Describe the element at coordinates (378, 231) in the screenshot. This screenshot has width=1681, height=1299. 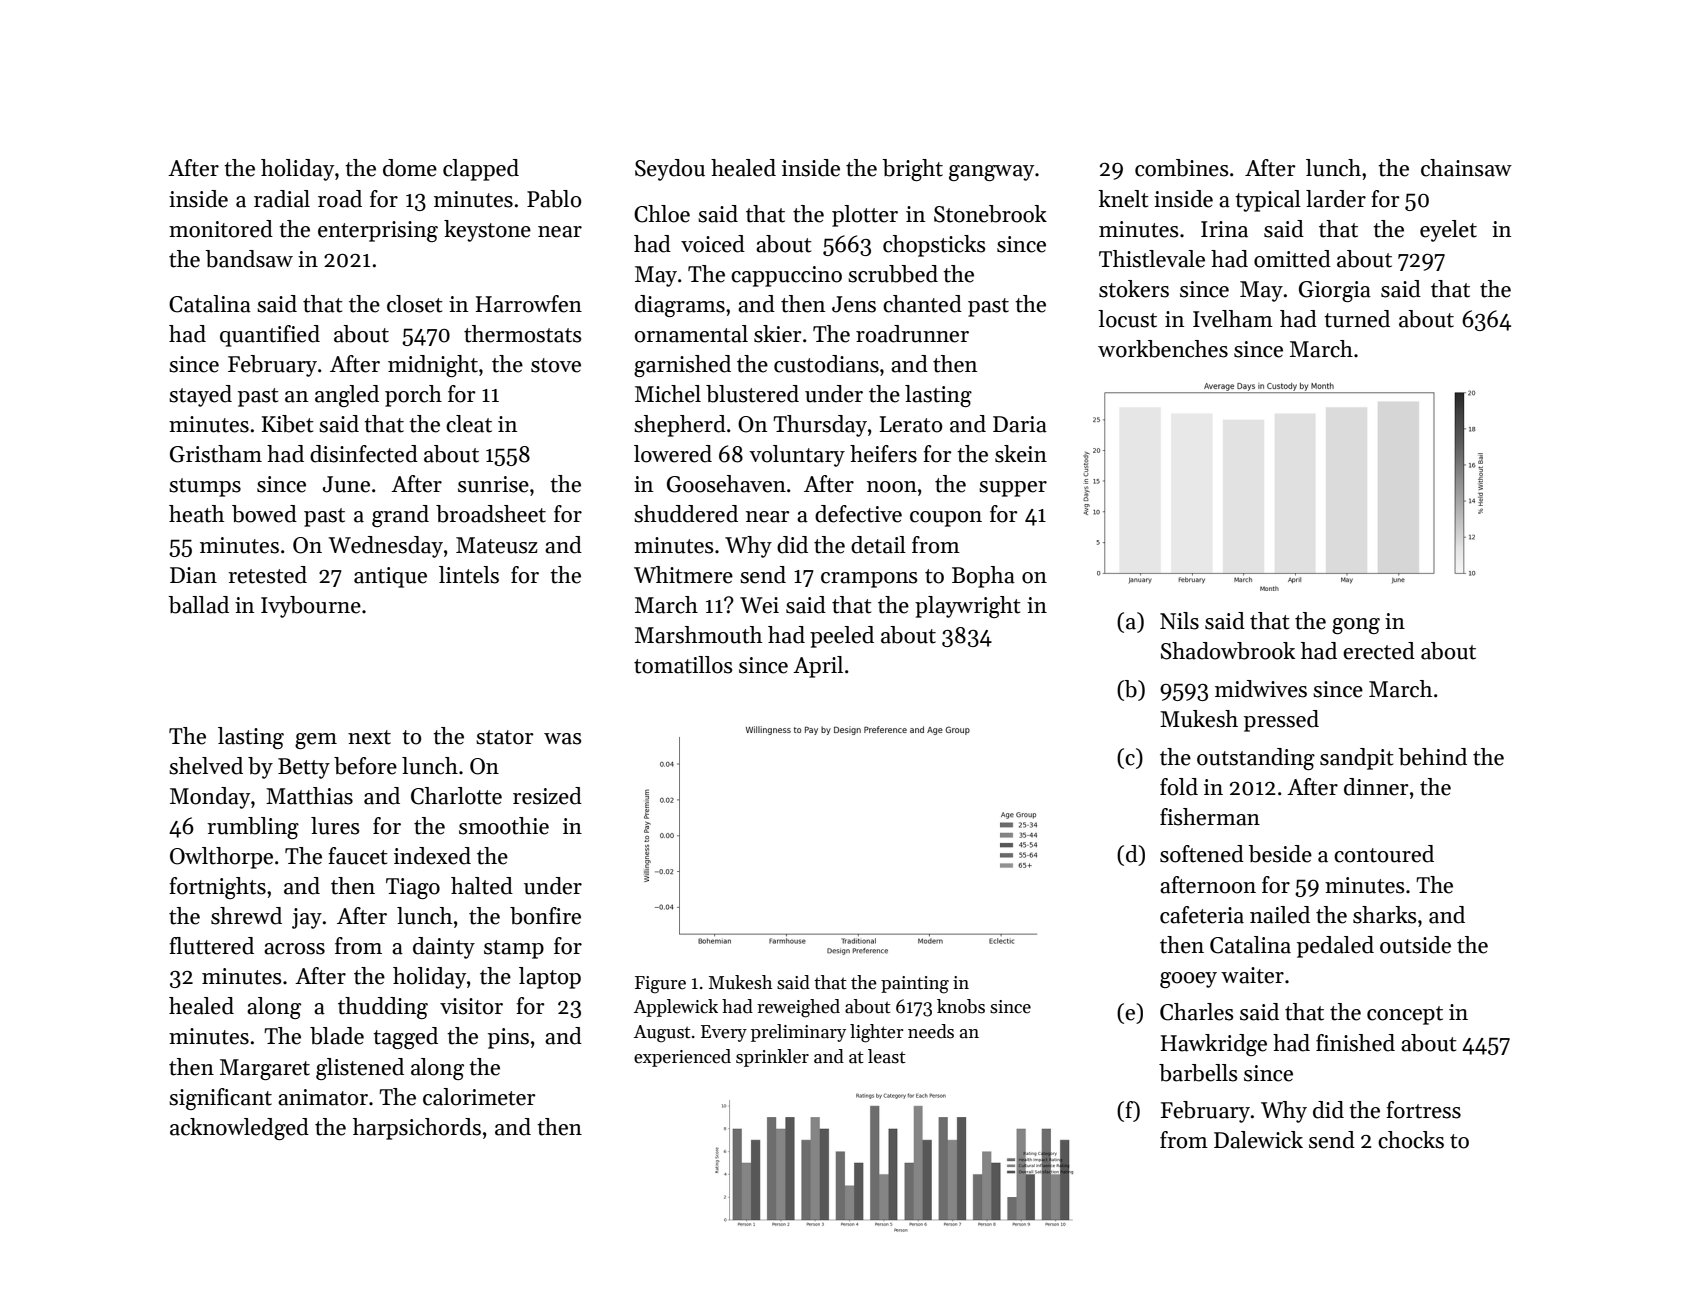
I see `enterprising` at that location.
